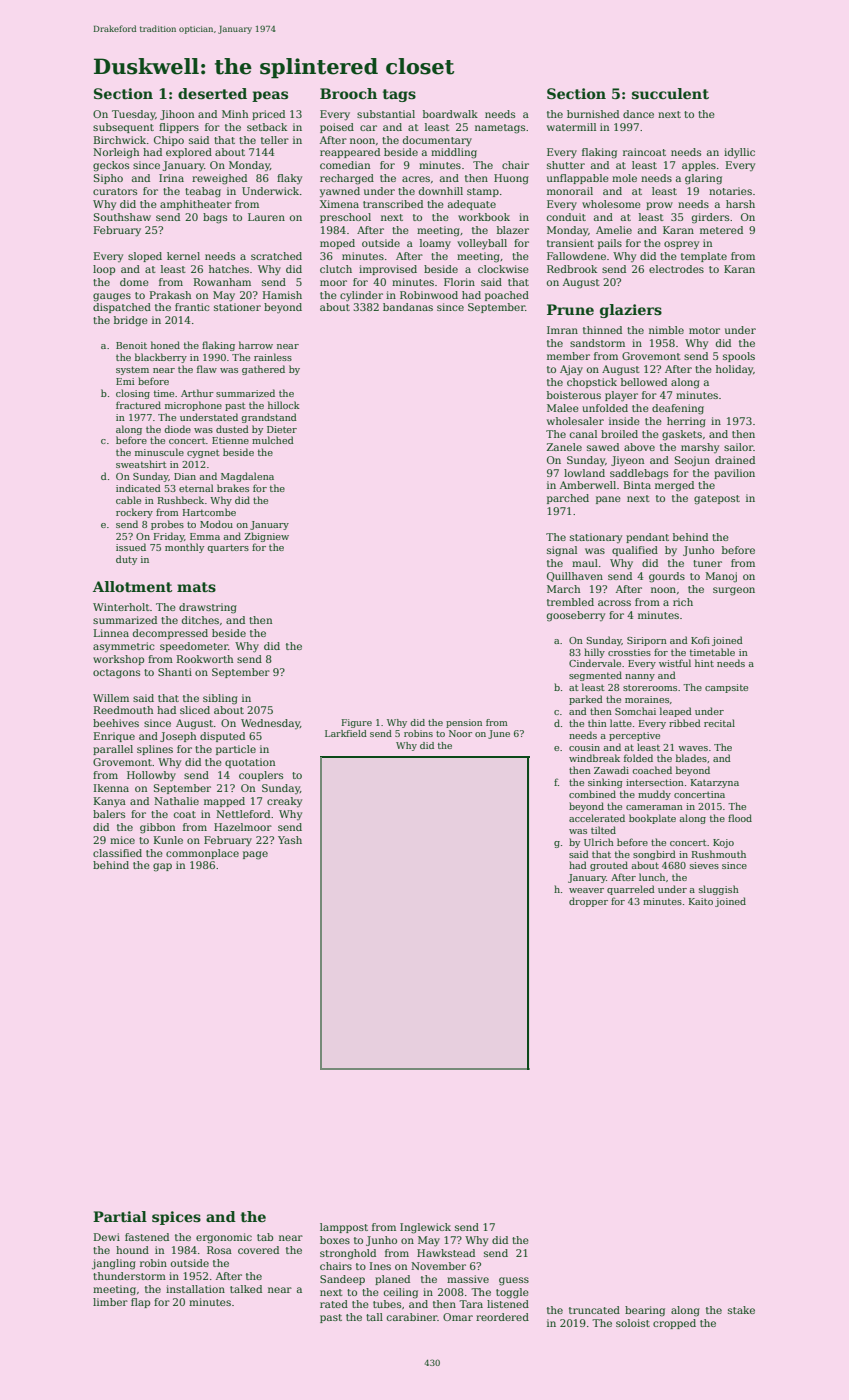  What do you see at coordinates (441, 191) in the screenshot?
I see `downhill` at bounding box center [441, 191].
